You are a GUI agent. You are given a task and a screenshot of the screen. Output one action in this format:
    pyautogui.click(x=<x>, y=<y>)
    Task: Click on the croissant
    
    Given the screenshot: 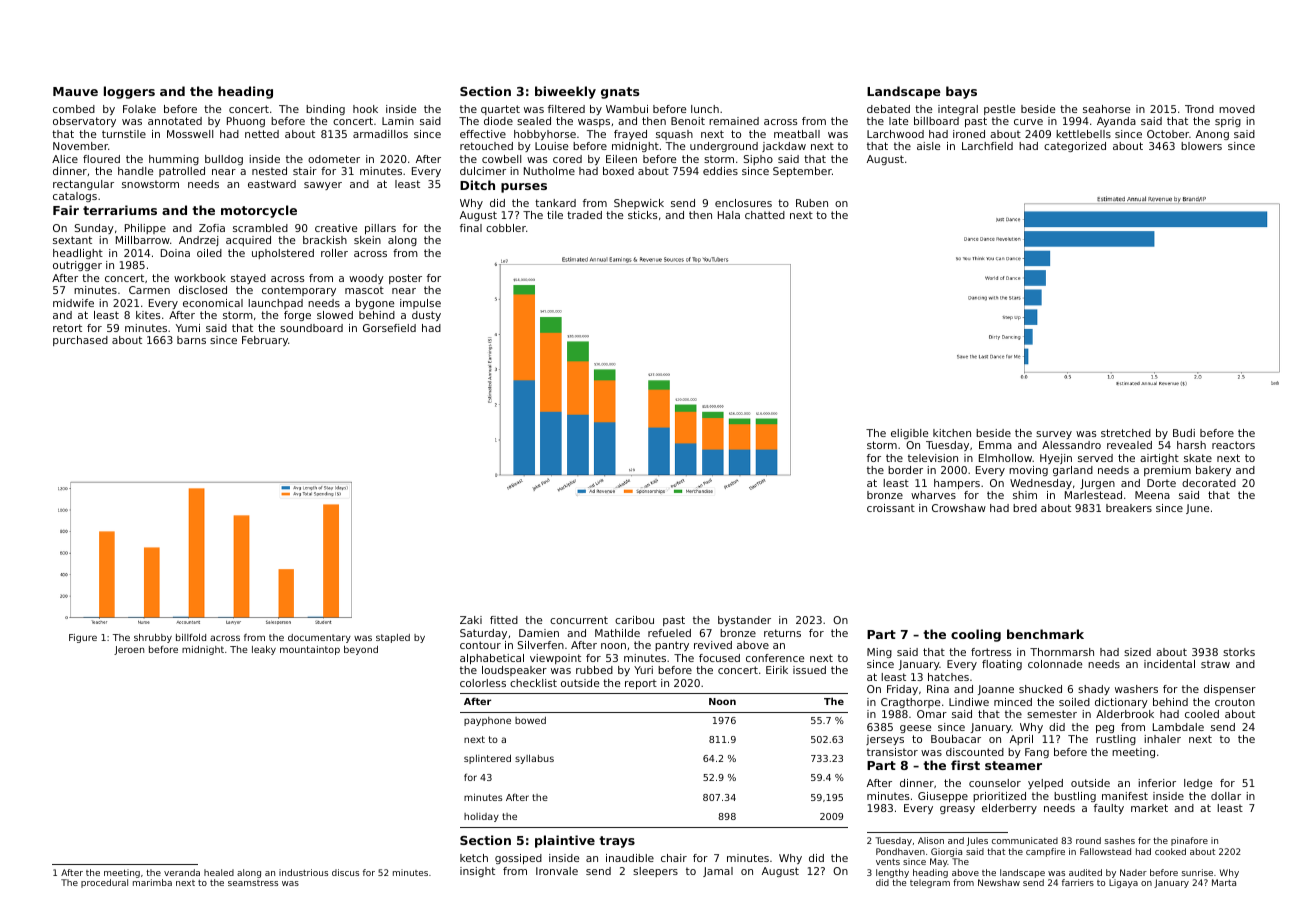 What is the action you would take?
    pyautogui.click(x=891, y=508)
